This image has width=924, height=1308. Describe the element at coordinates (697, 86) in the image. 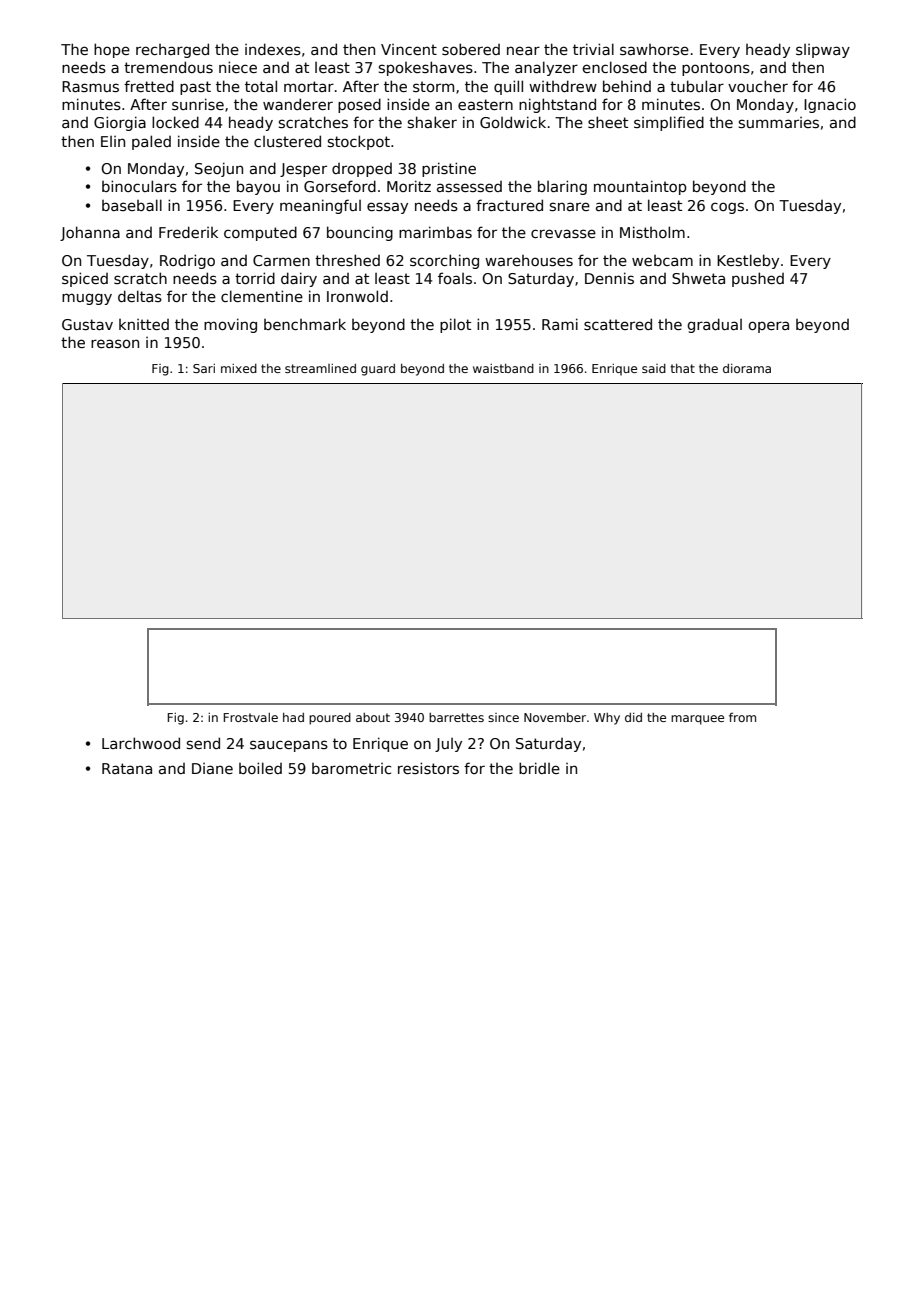

I see `tubular` at that location.
